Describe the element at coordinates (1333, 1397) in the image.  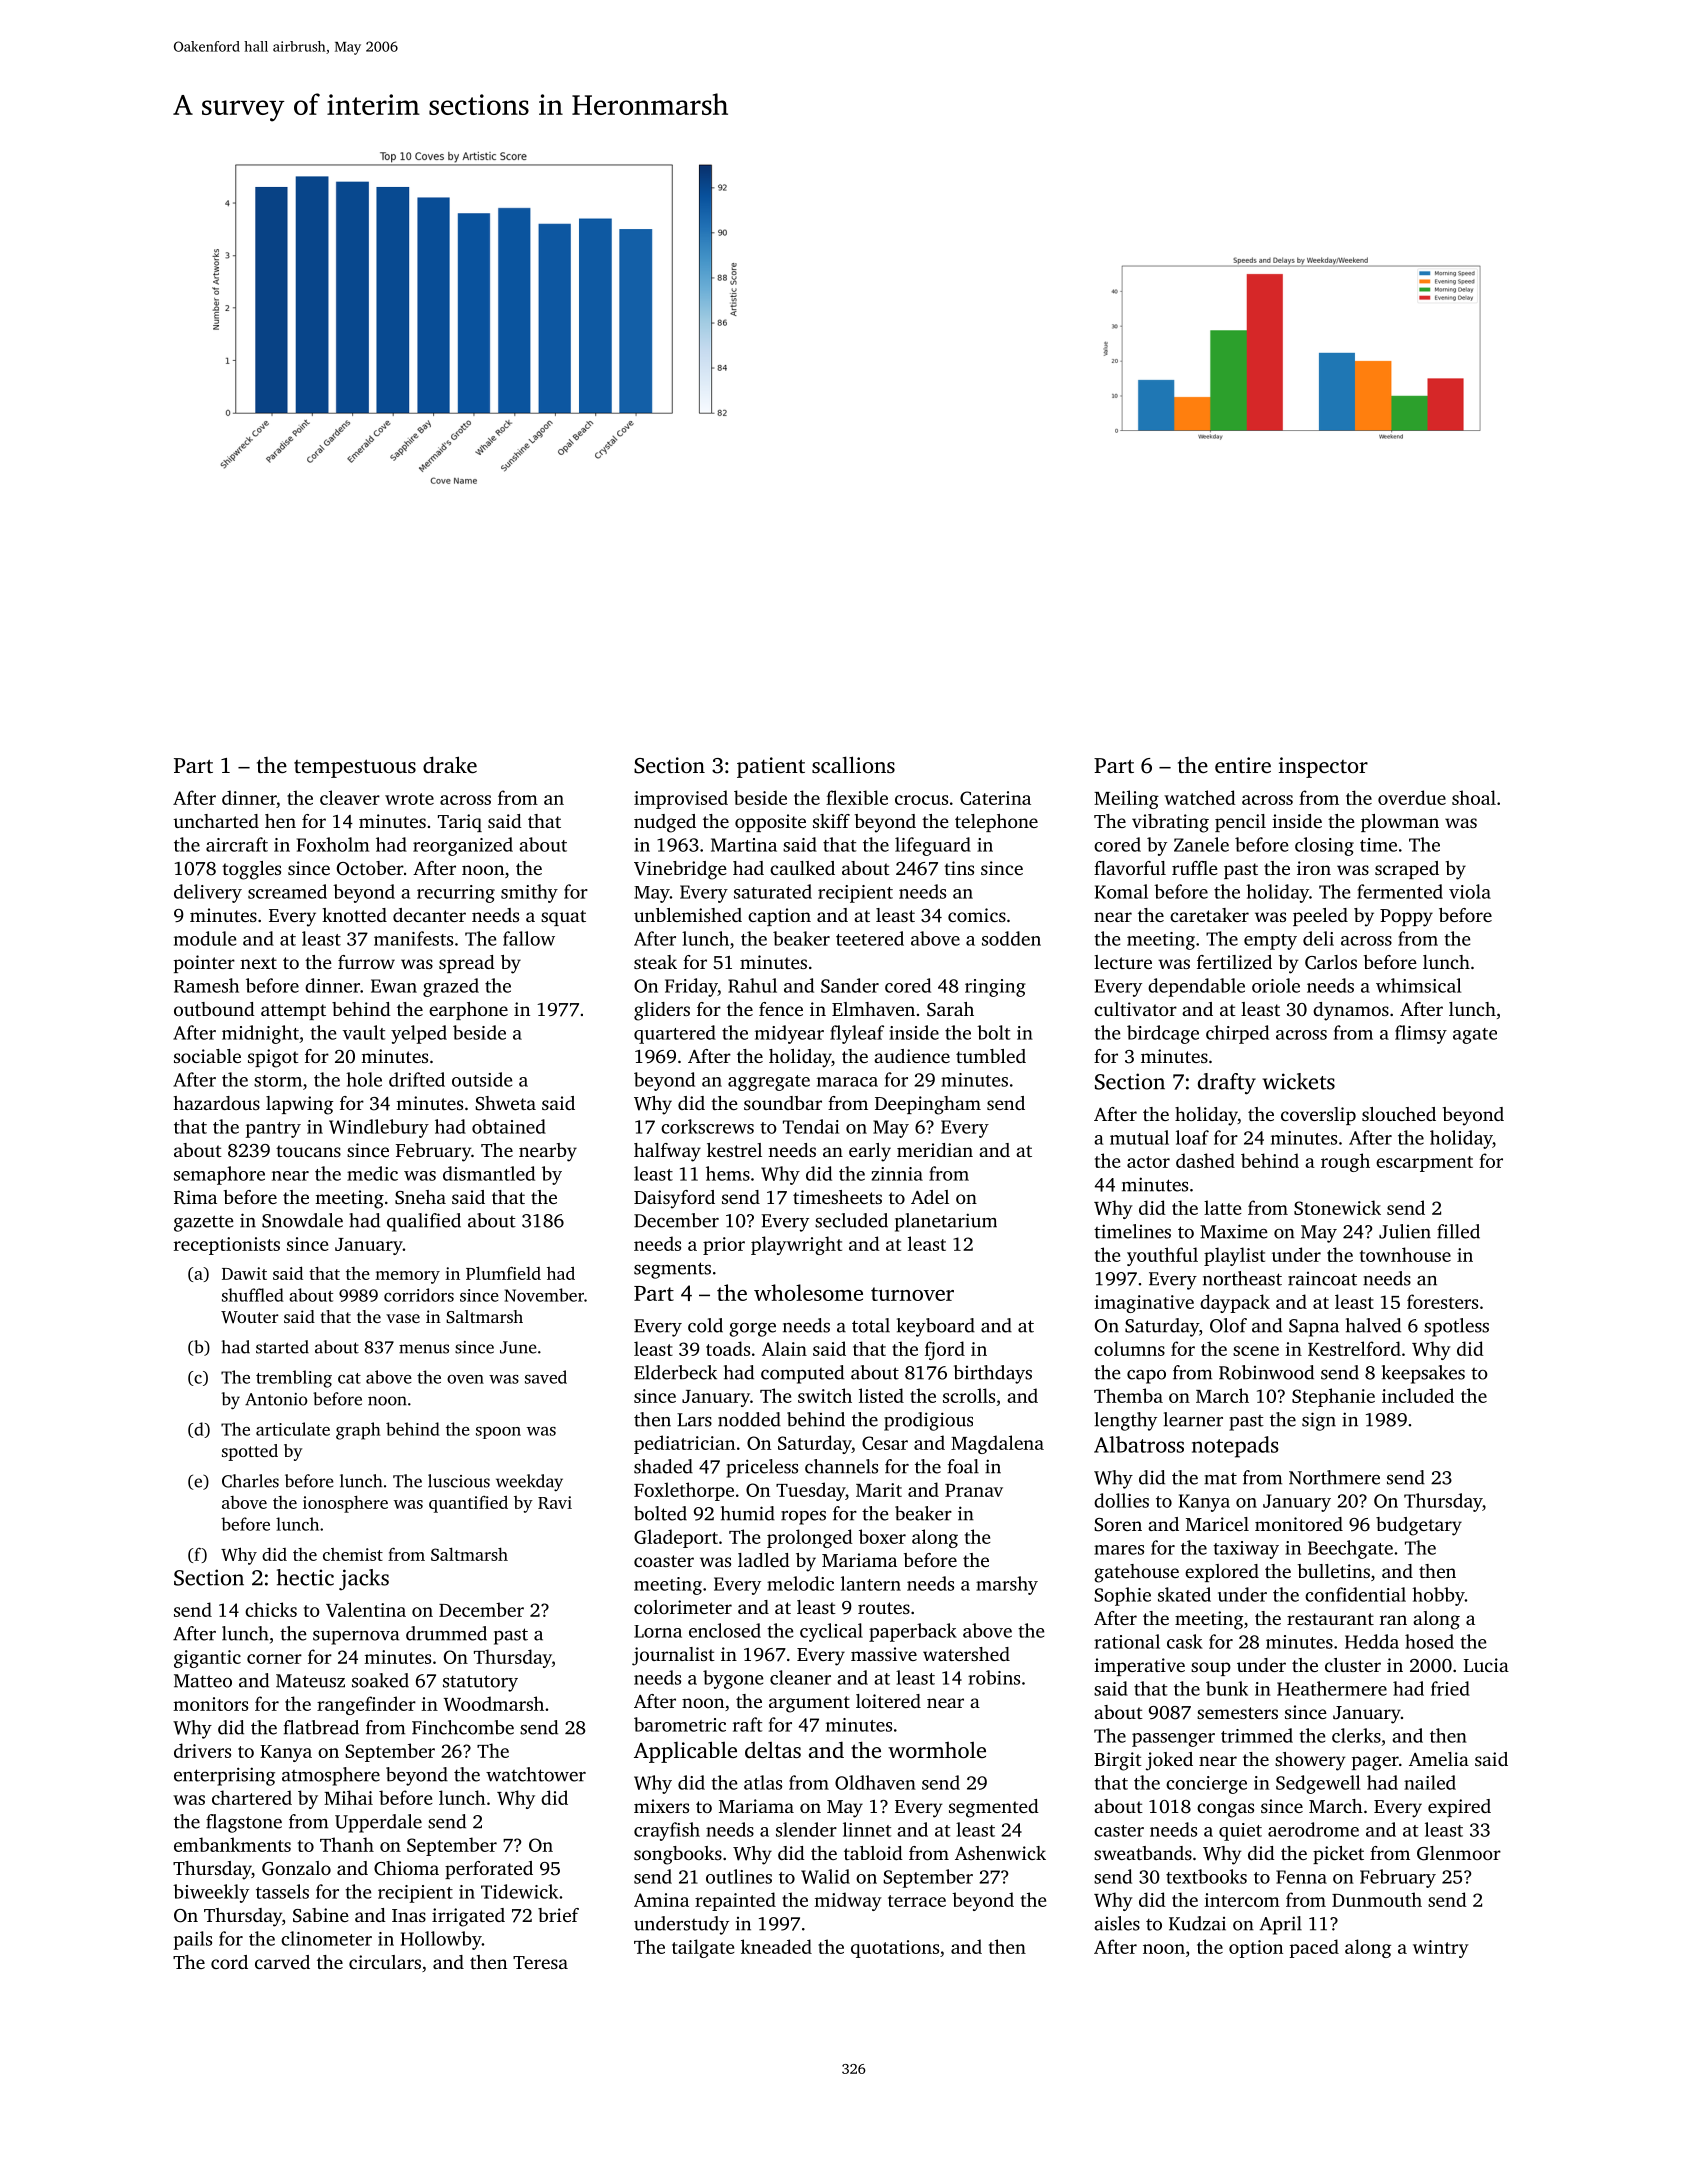
I see `Stephanie` at that location.
